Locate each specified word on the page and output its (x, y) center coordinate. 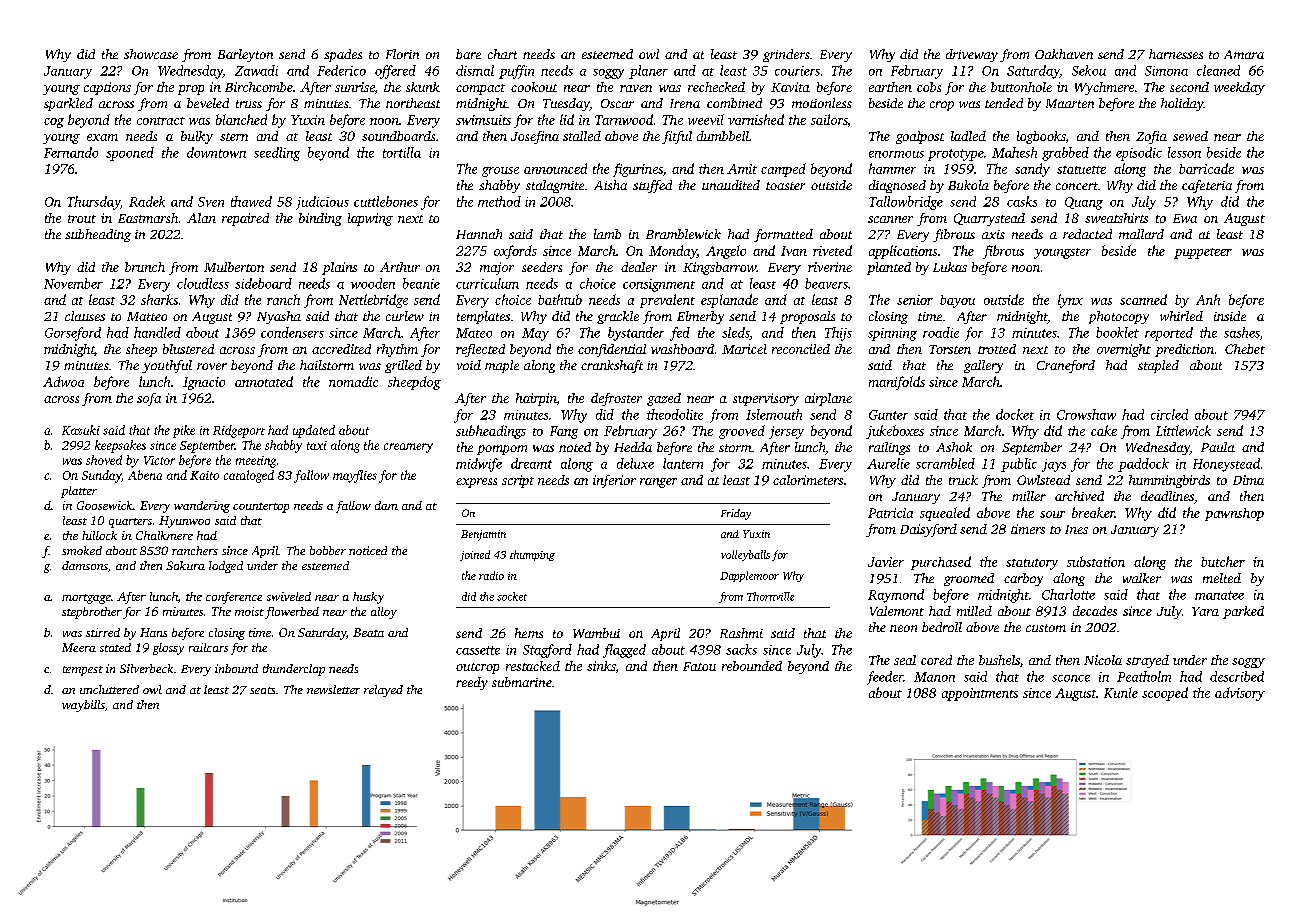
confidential (612, 350)
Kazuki (81, 430)
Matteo (147, 316)
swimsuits (483, 120)
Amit (742, 169)
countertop (261, 508)
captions (107, 88)
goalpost (920, 137)
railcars (208, 647)
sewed (1190, 136)
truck (963, 480)
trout (82, 219)
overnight (1124, 350)
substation (1096, 561)
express (476, 483)
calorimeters (808, 480)
